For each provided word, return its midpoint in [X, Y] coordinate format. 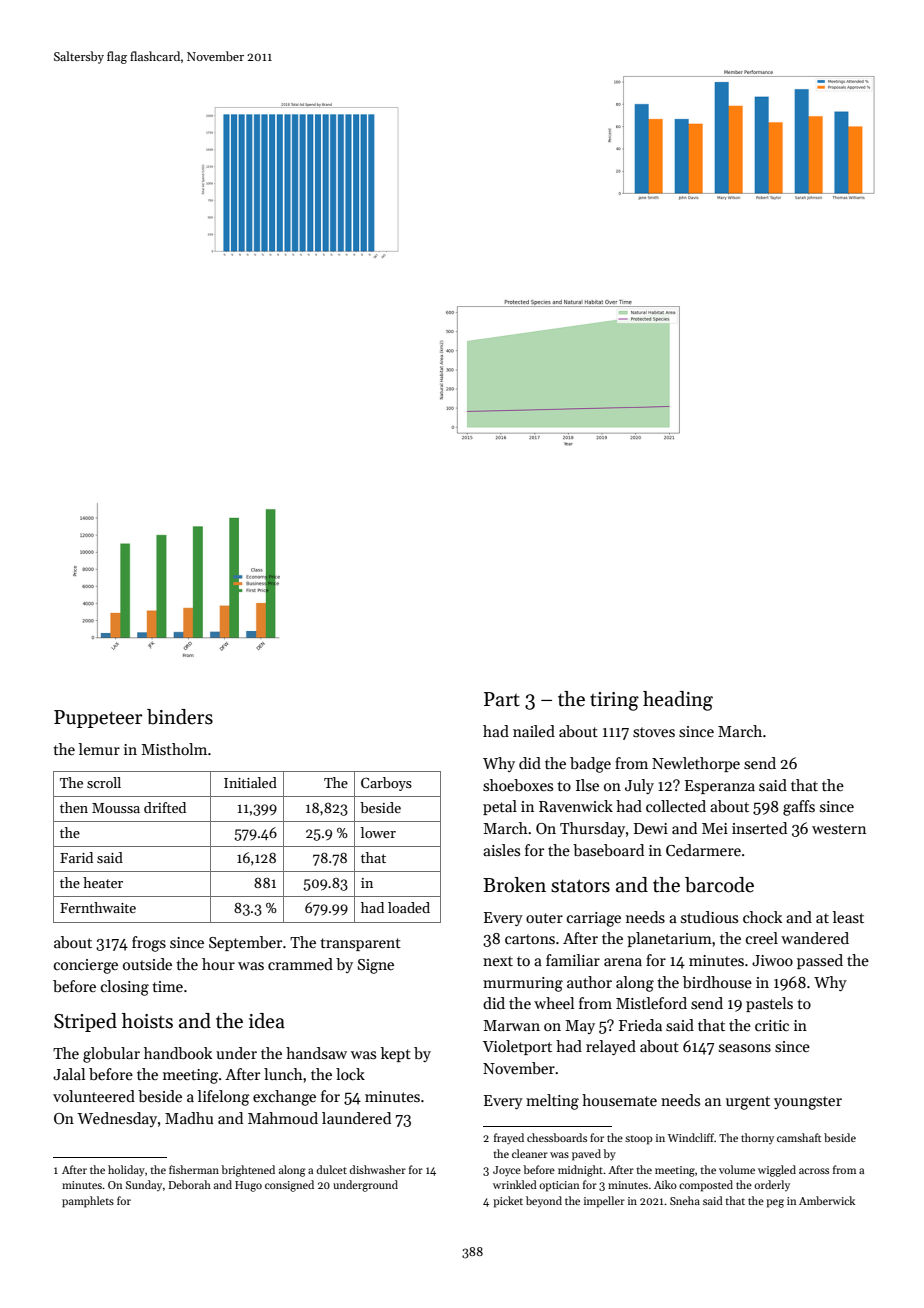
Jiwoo [772, 960]
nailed [534, 731]
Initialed [250, 782]
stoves [654, 732]
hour [218, 964]
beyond [544, 1201]
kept [396, 1054]
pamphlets [88, 1202]
